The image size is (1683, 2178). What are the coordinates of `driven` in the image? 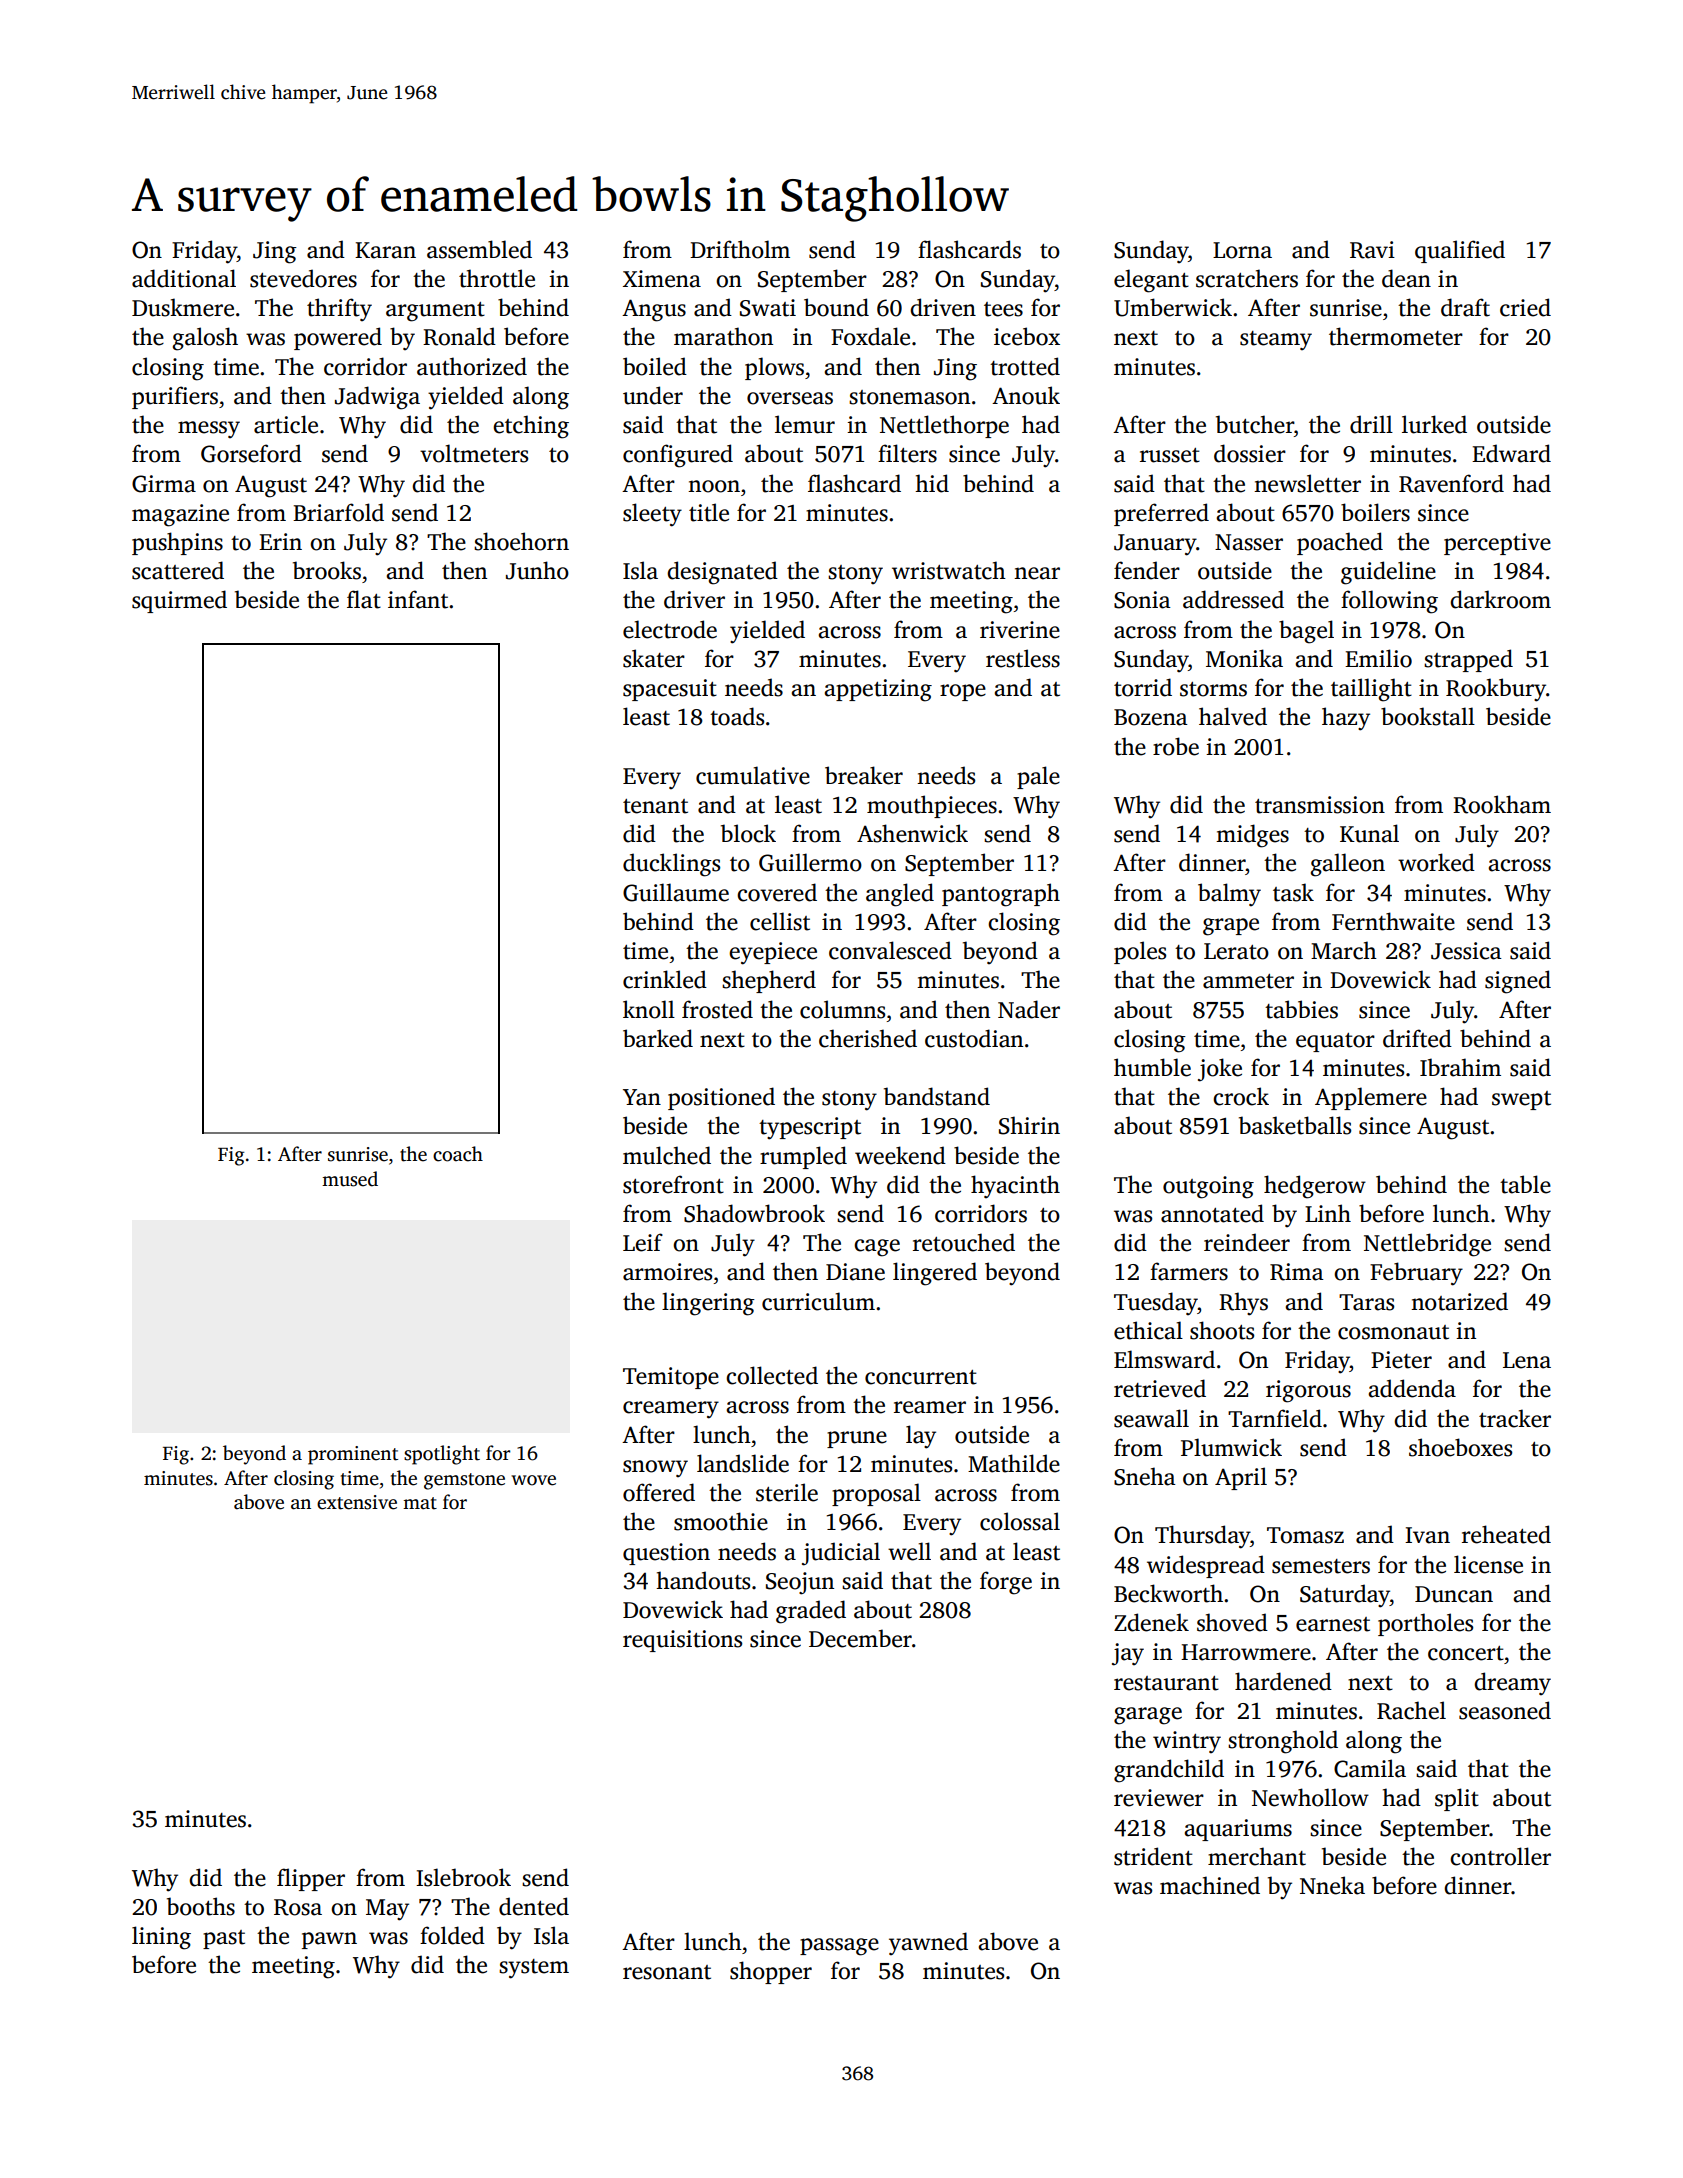 It's located at (943, 307).
